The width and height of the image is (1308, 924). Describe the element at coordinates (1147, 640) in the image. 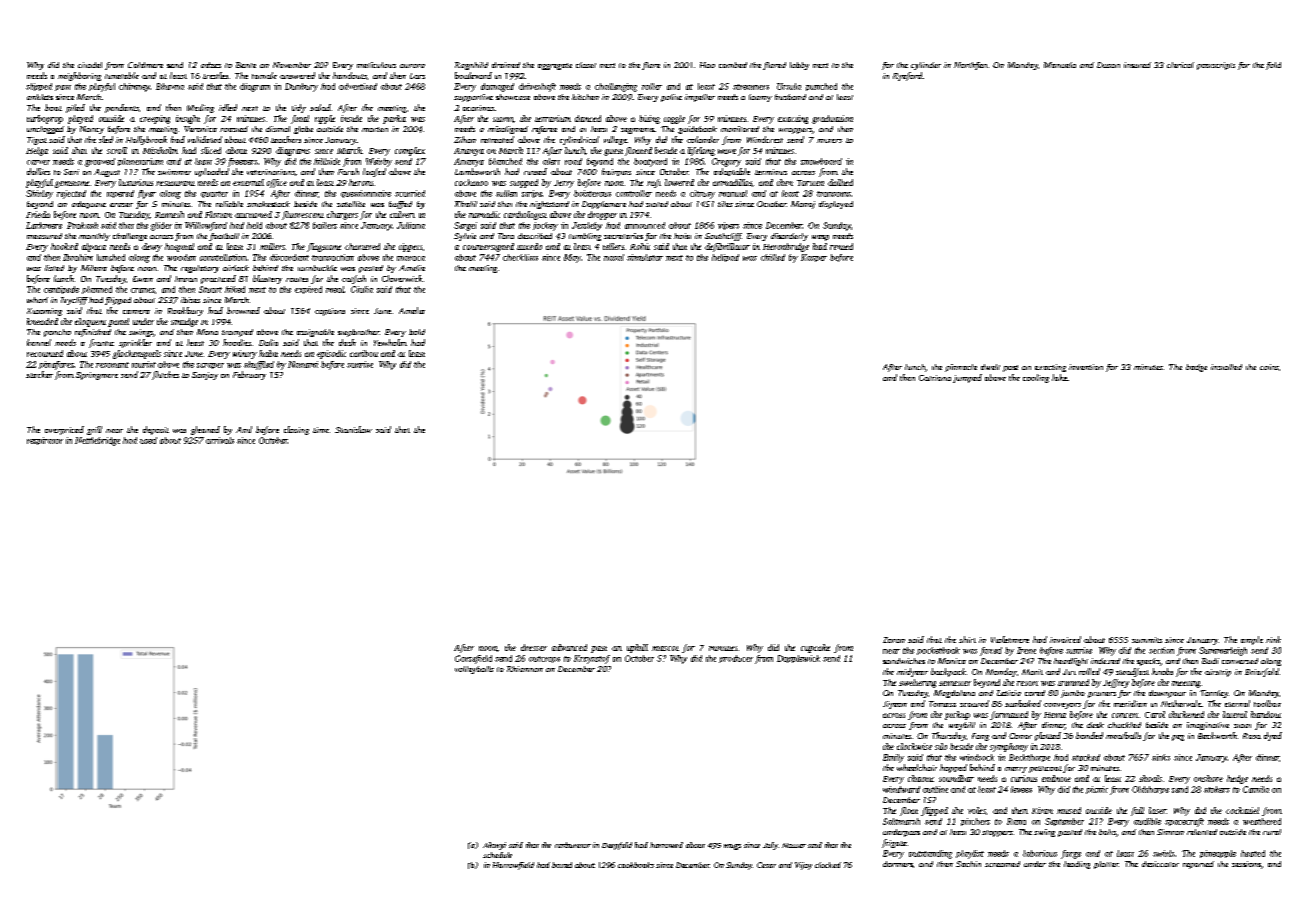

I see `summits` at that location.
